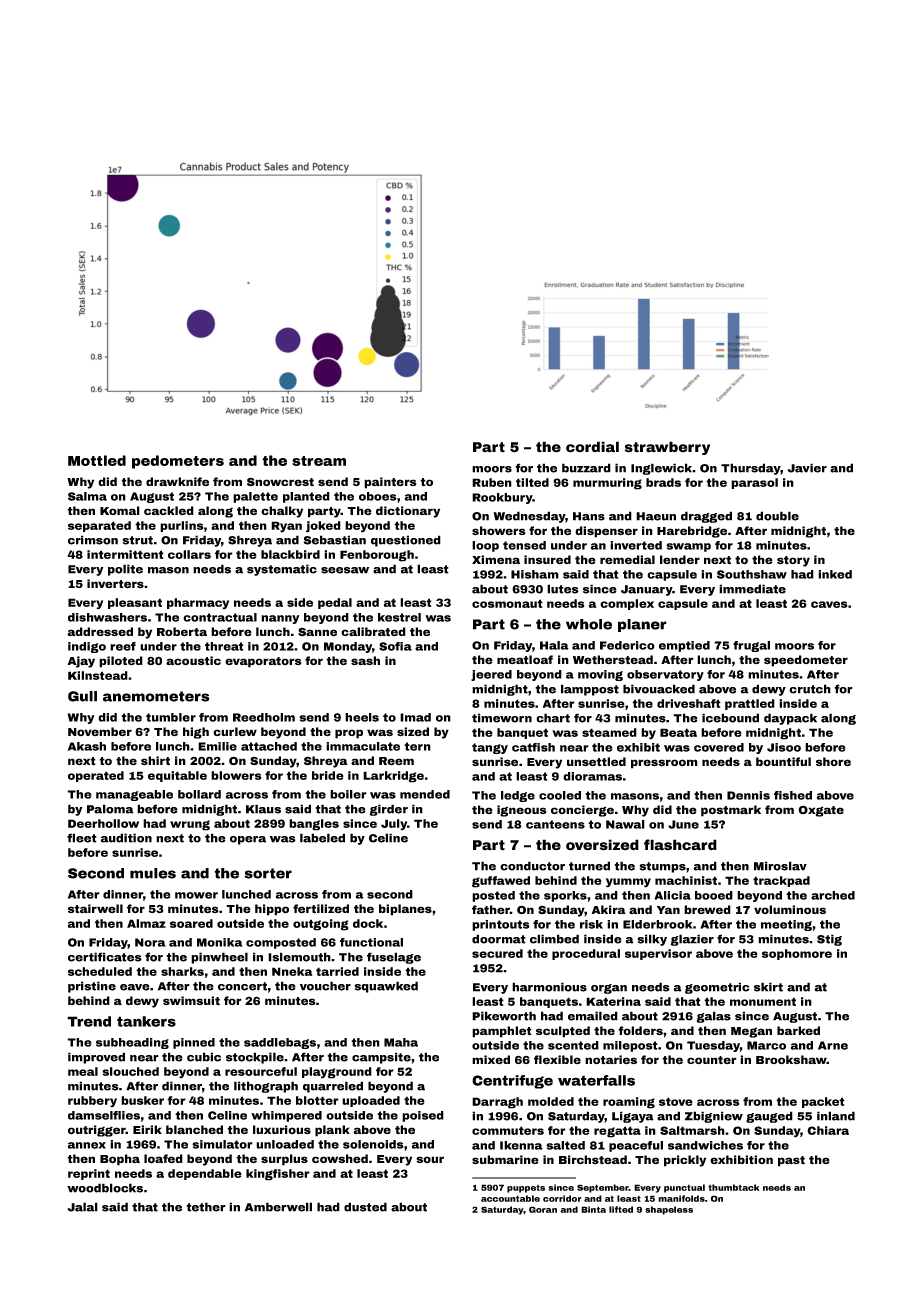 Image resolution: width=924 pixels, height=1308 pixels. What do you see at coordinates (692, 940) in the page?
I see `glazier` at bounding box center [692, 940].
